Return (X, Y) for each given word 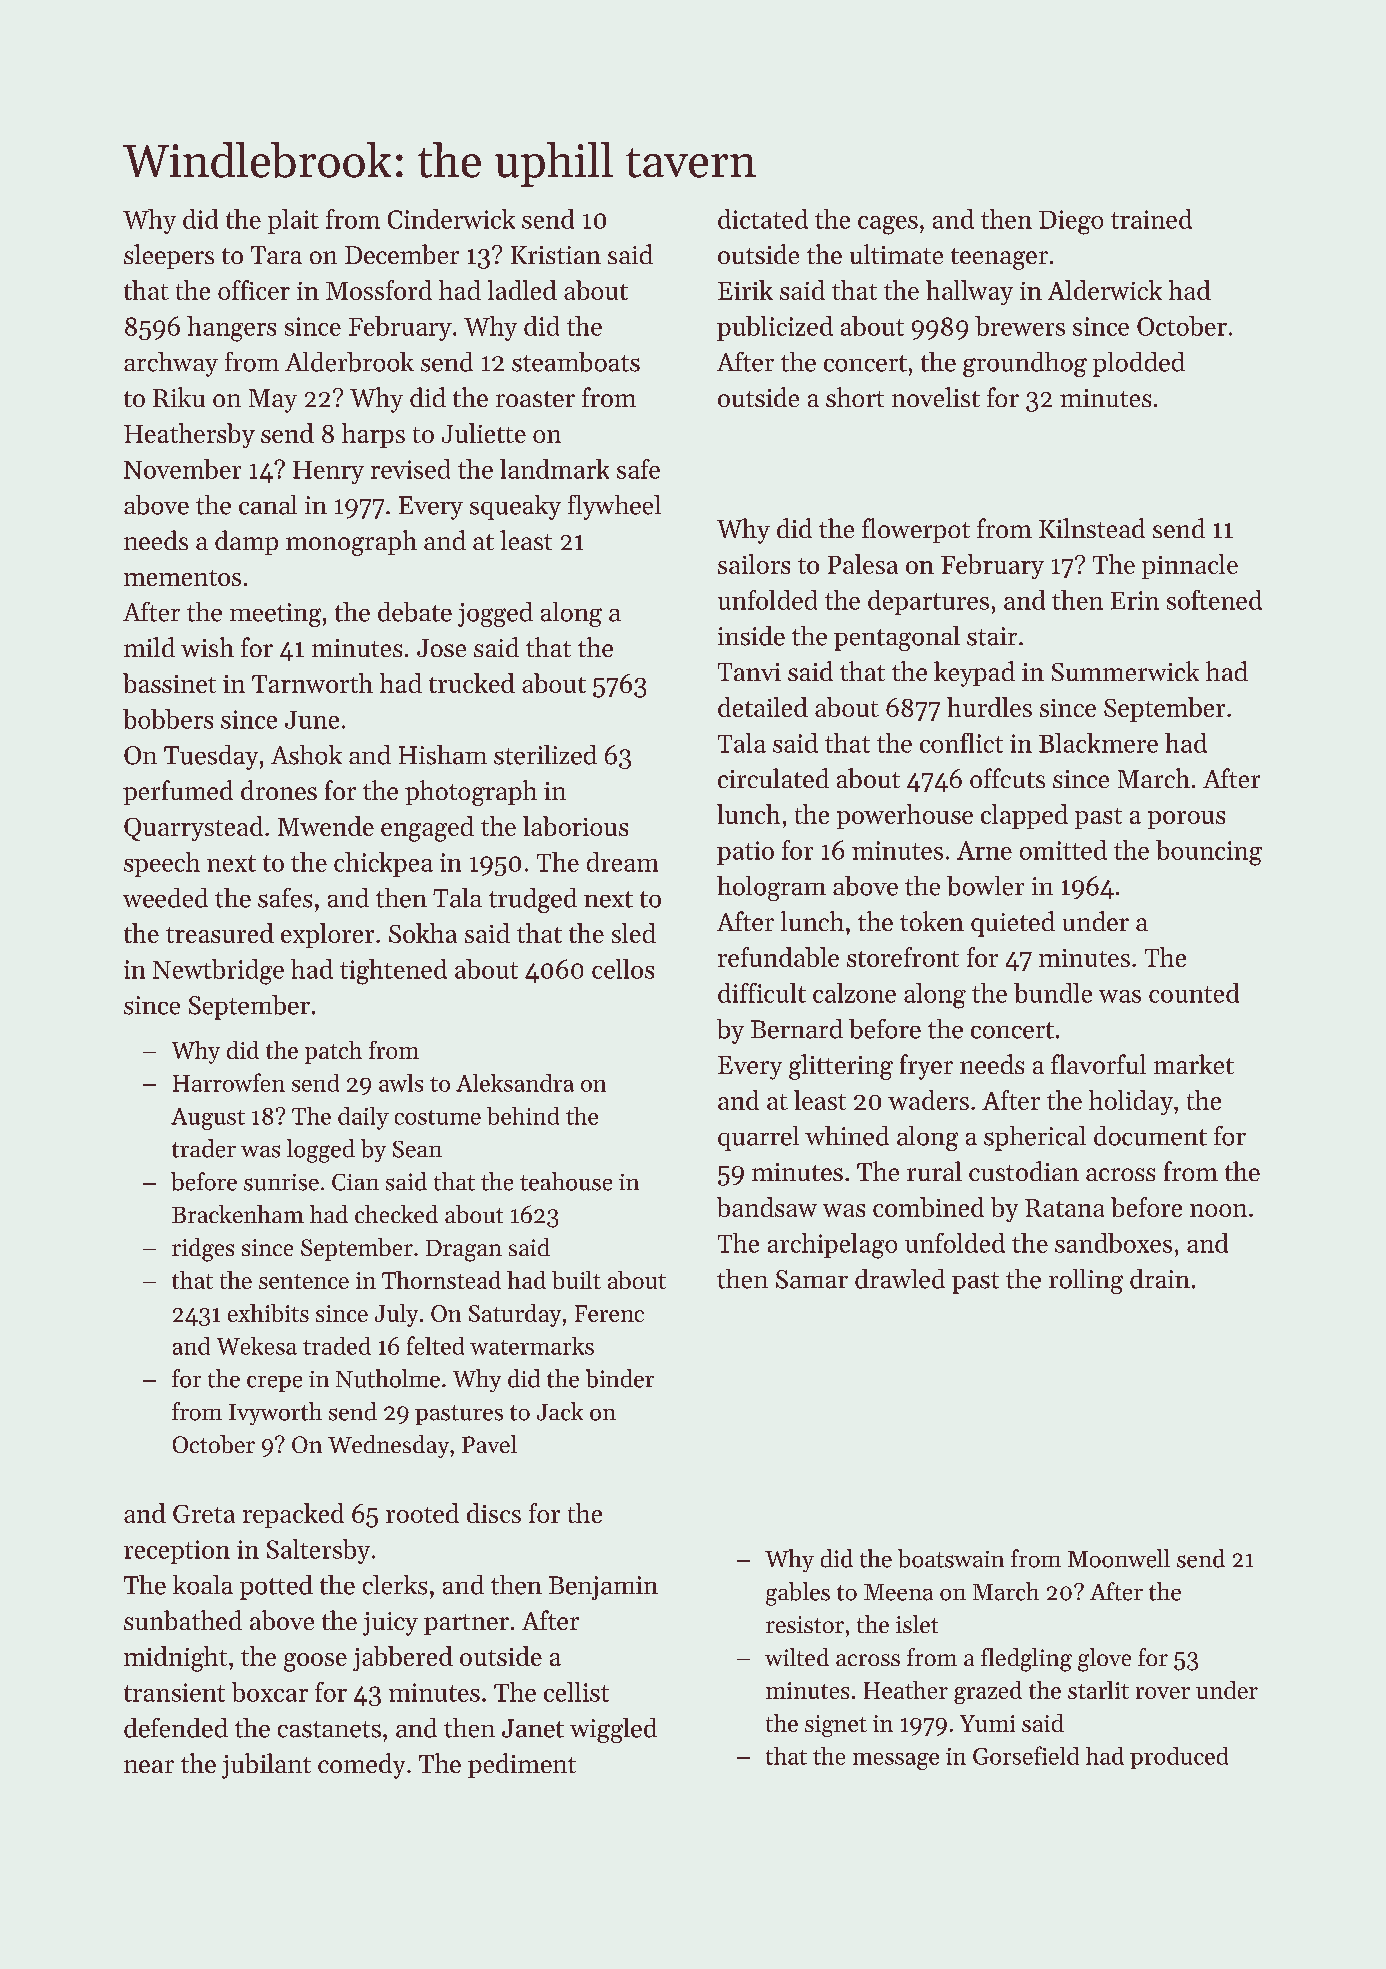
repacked (293, 1515)
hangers (231, 329)
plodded (1139, 364)
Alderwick (1105, 290)
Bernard (797, 1029)
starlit (1098, 1690)
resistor (805, 1624)
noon (1218, 1210)
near (149, 1766)
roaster (535, 399)
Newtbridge (218, 972)
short (855, 397)
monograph (351, 543)
